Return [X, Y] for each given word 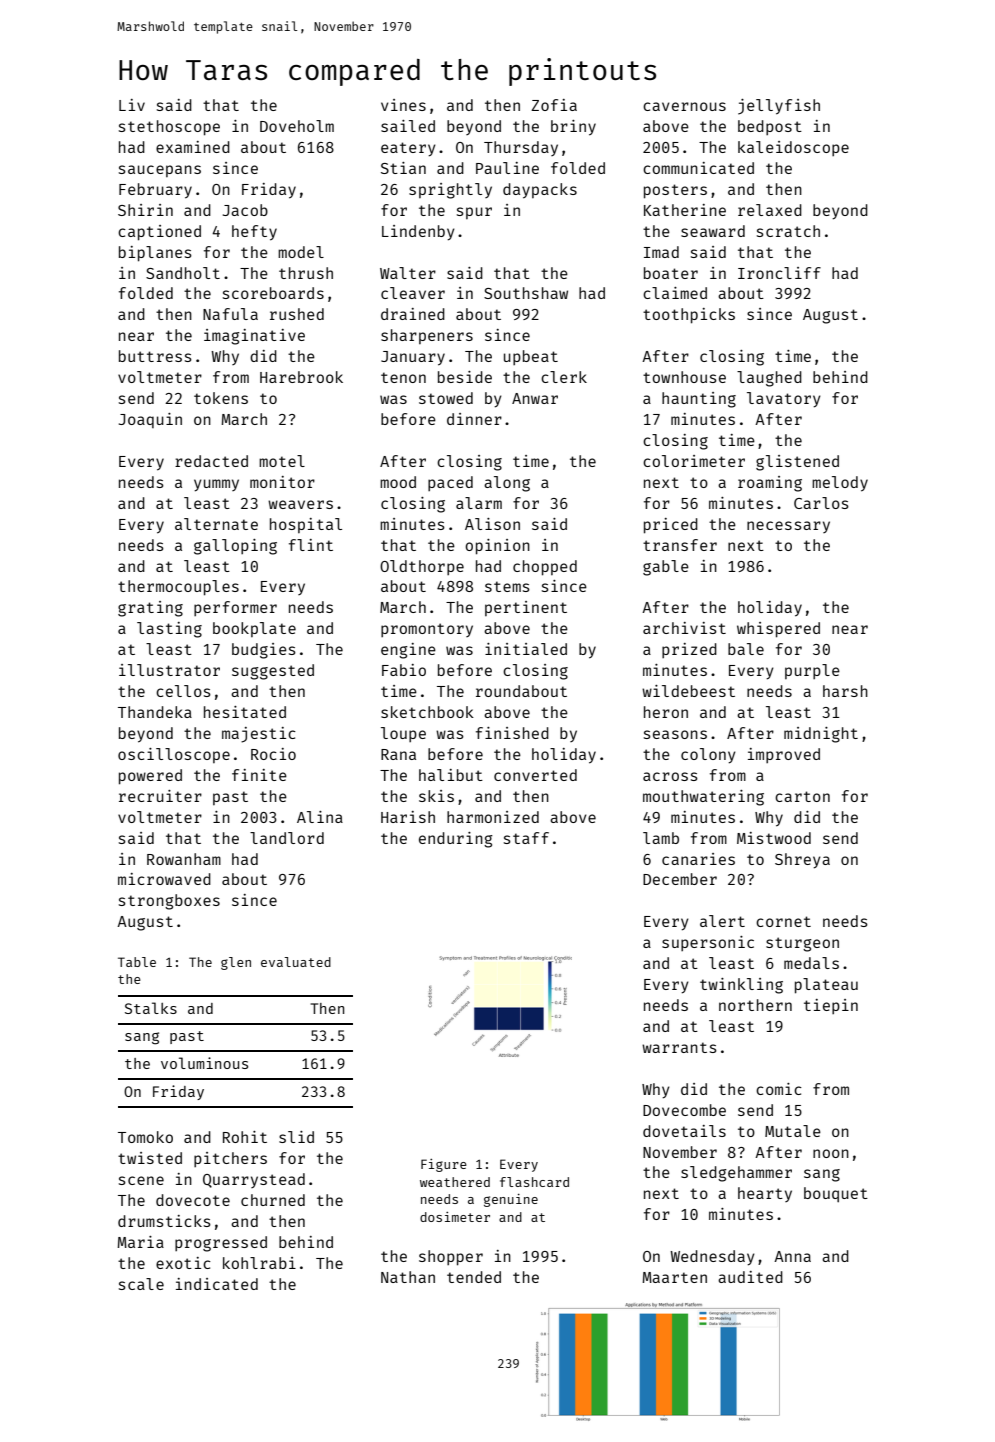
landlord [287, 838]
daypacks [540, 191]
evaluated [296, 962]
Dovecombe [684, 1110]
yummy [216, 485]
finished [512, 733]
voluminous [204, 1063]
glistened [797, 463]
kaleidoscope [793, 148]
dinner [474, 419]
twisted [150, 1158]
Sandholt [183, 273]
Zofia [554, 105]
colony [708, 756]
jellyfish [779, 107]
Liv [132, 105]
